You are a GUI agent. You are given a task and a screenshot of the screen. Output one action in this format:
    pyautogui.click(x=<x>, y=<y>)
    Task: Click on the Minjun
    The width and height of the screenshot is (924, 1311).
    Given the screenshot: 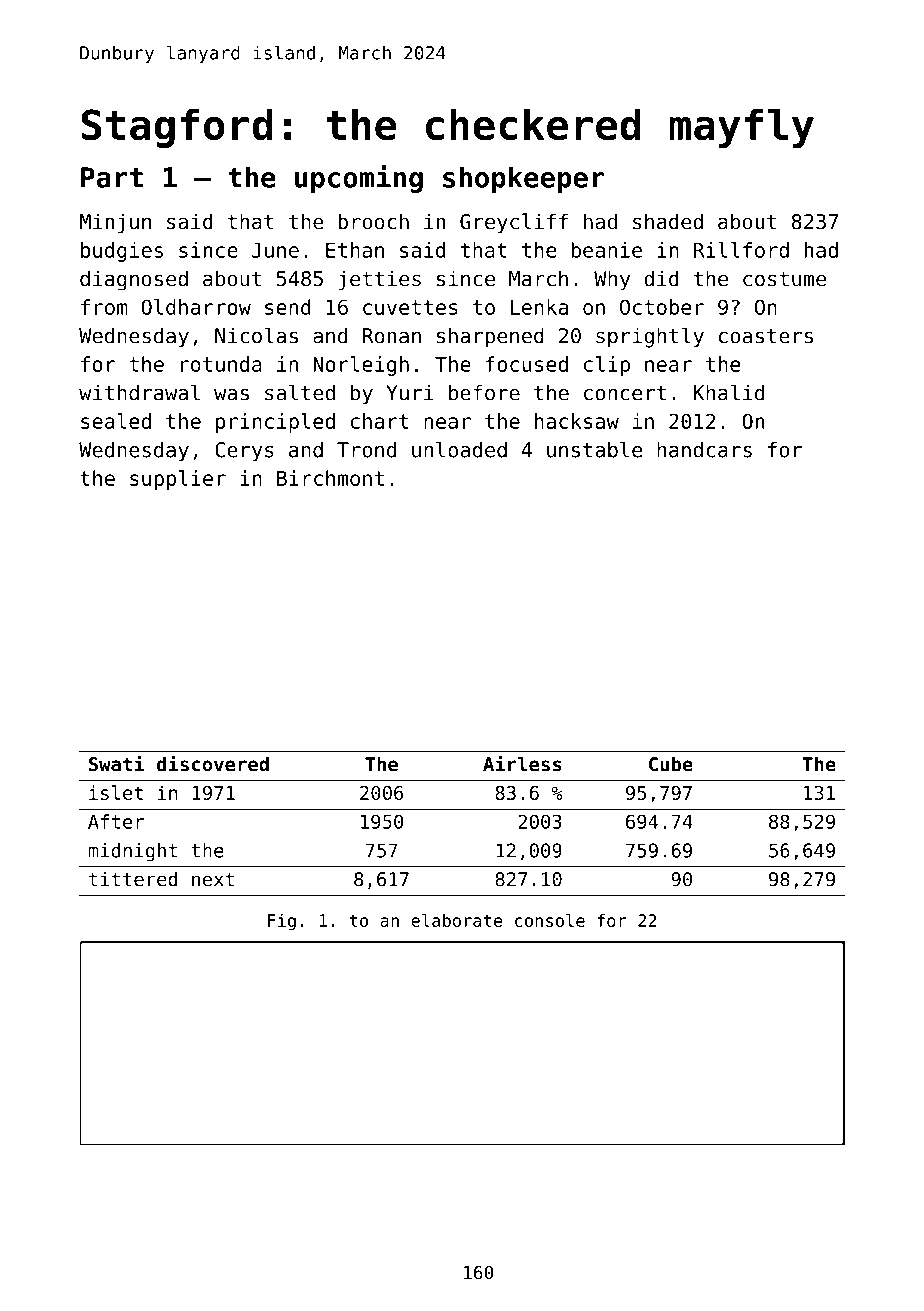 What is the action you would take?
    pyautogui.click(x=115, y=223)
